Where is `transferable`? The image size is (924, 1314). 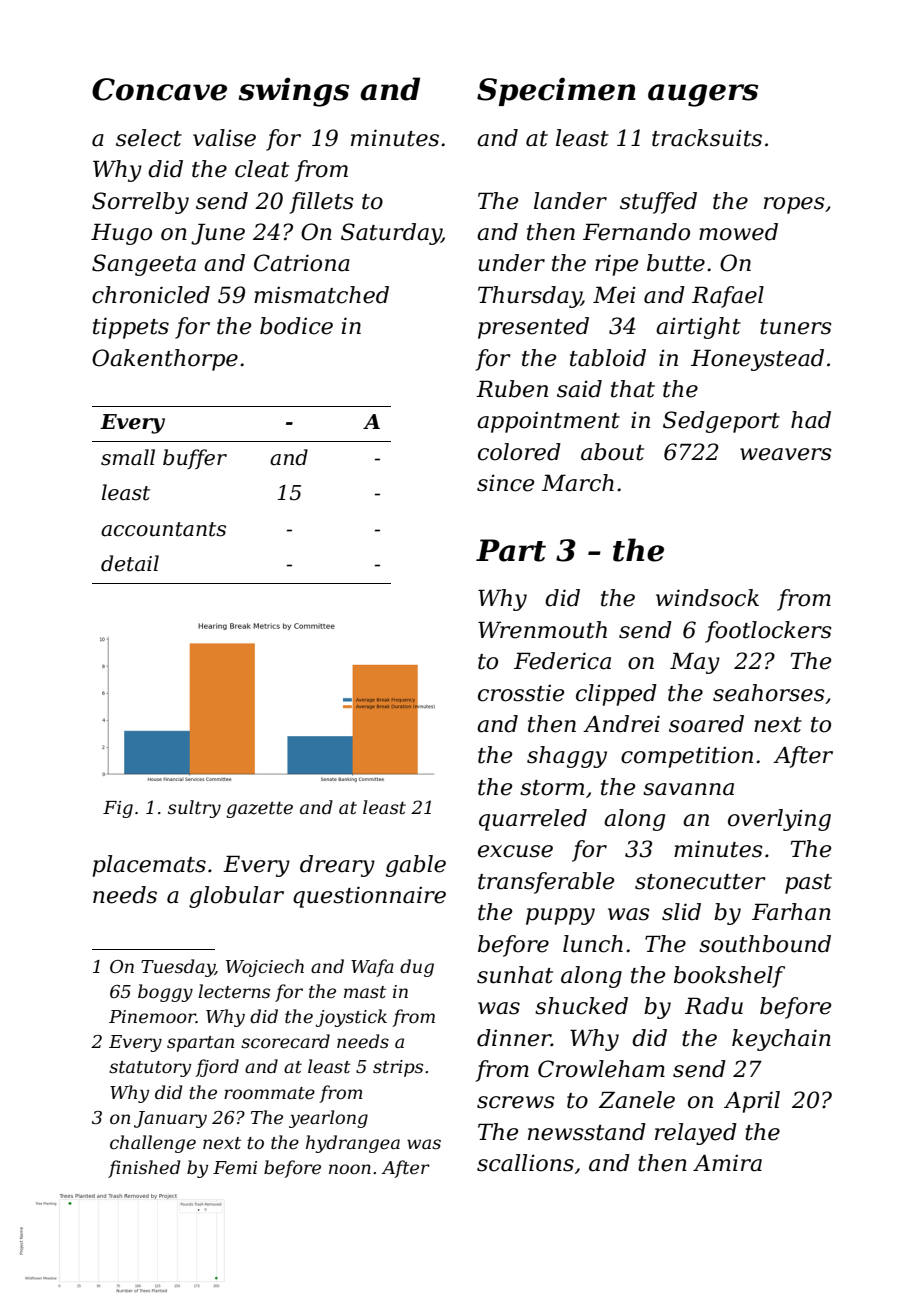 transferable is located at coordinates (546, 883).
